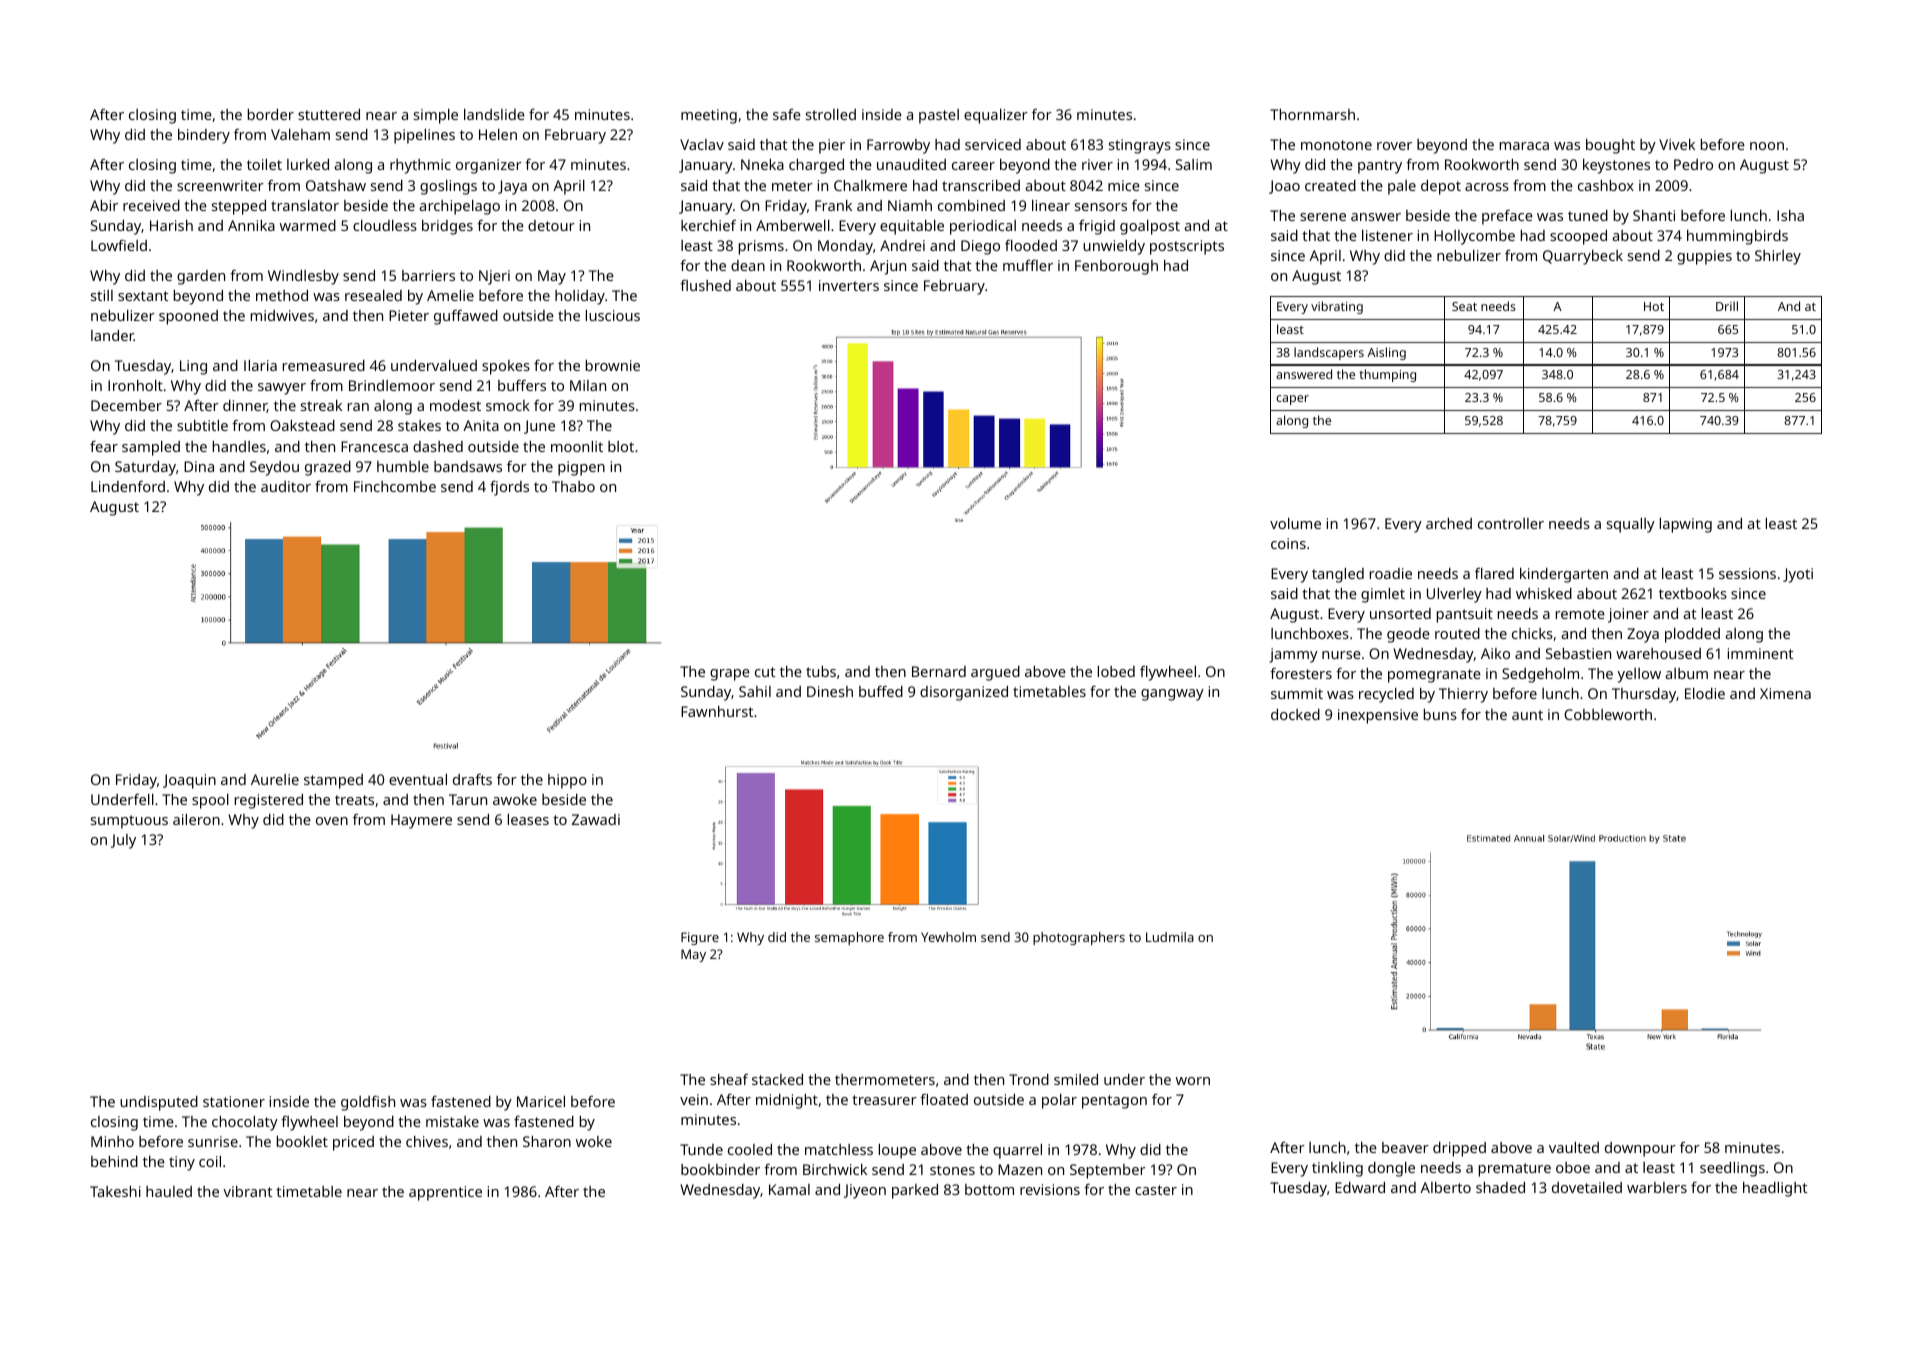  What do you see at coordinates (1029, 1079) in the screenshot?
I see `Trond` at bounding box center [1029, 1079].
